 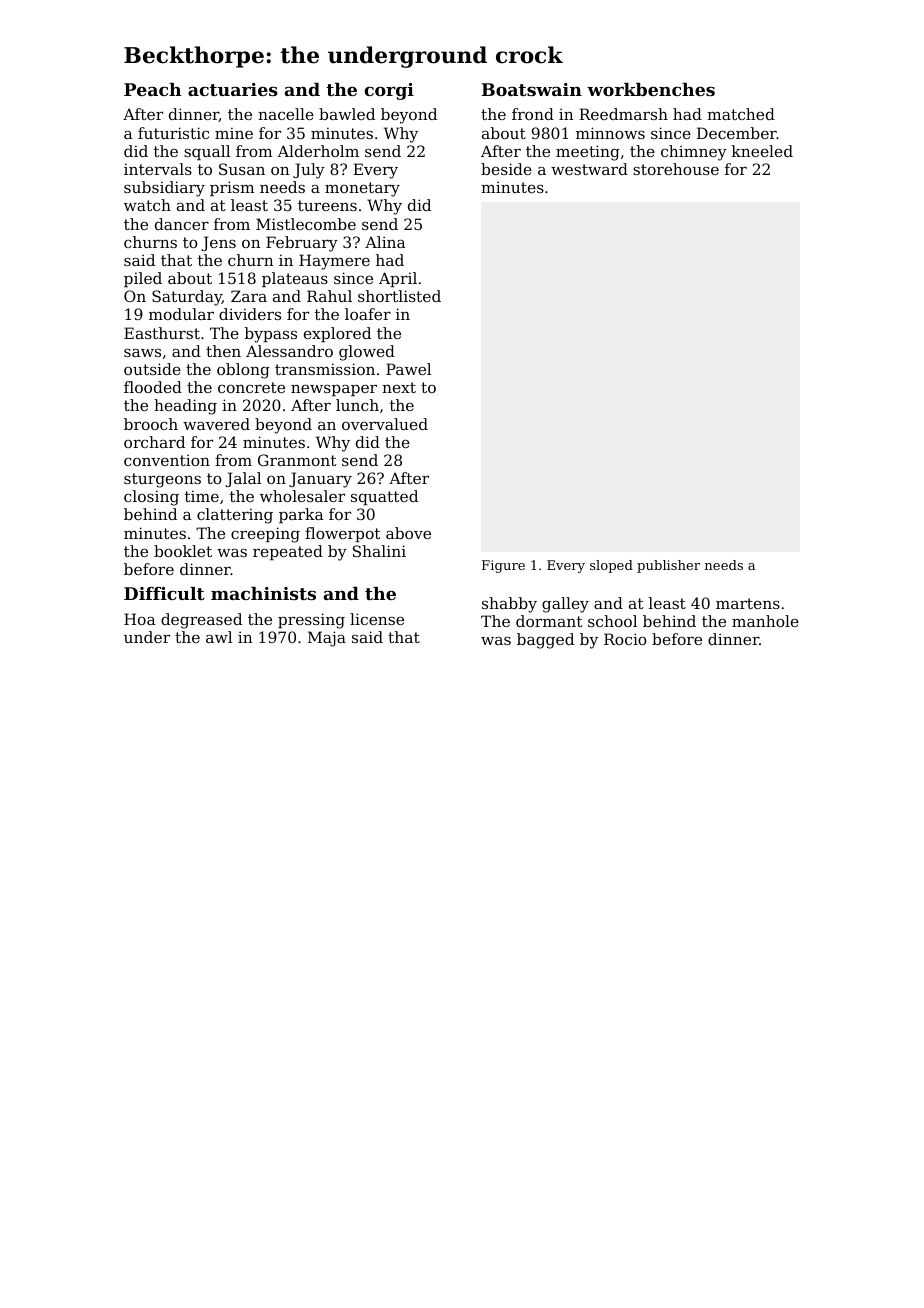 I want to click on Rahul, so click(x=329, y=296).
